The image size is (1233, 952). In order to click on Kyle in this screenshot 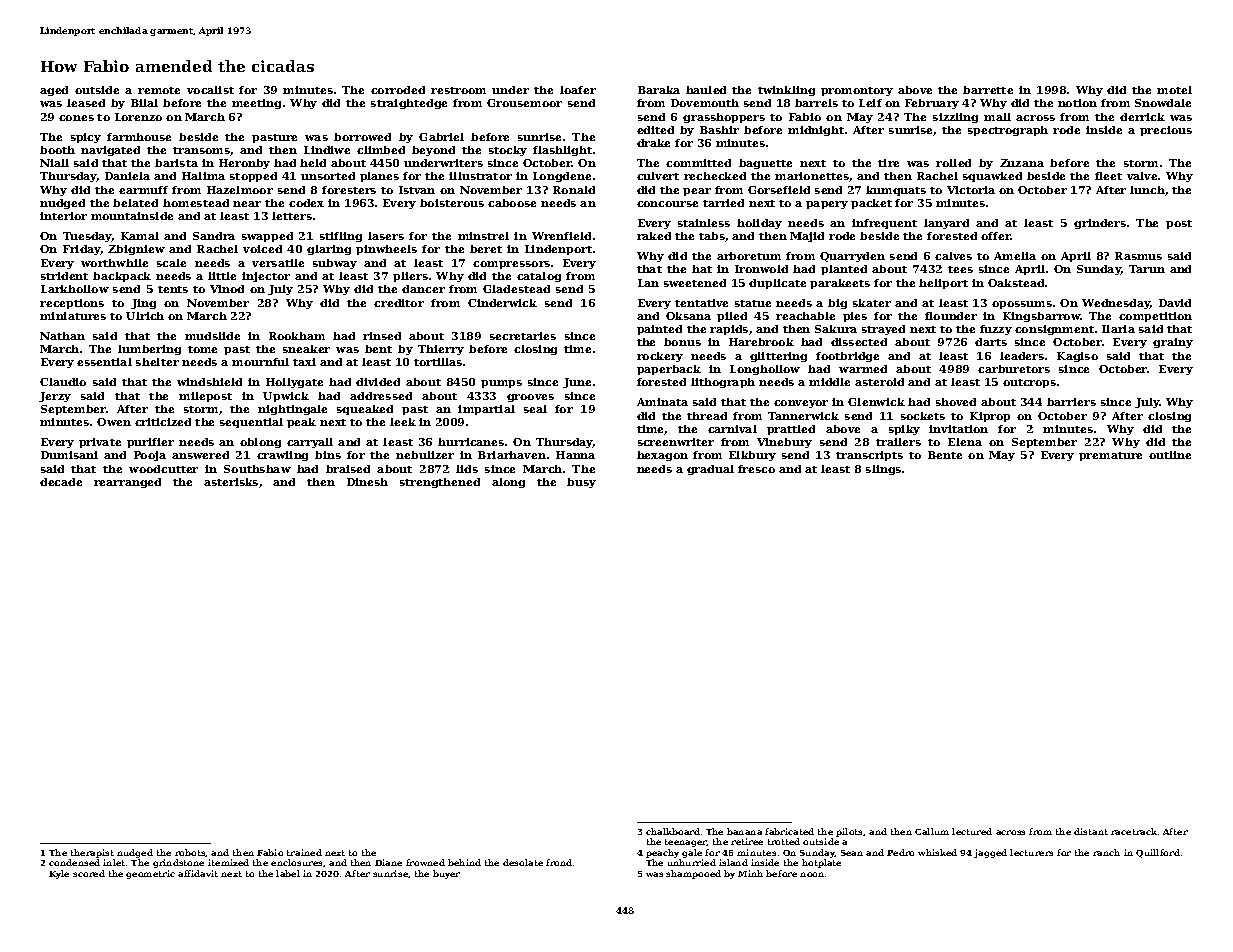, I will do `click(59, 874)`.
